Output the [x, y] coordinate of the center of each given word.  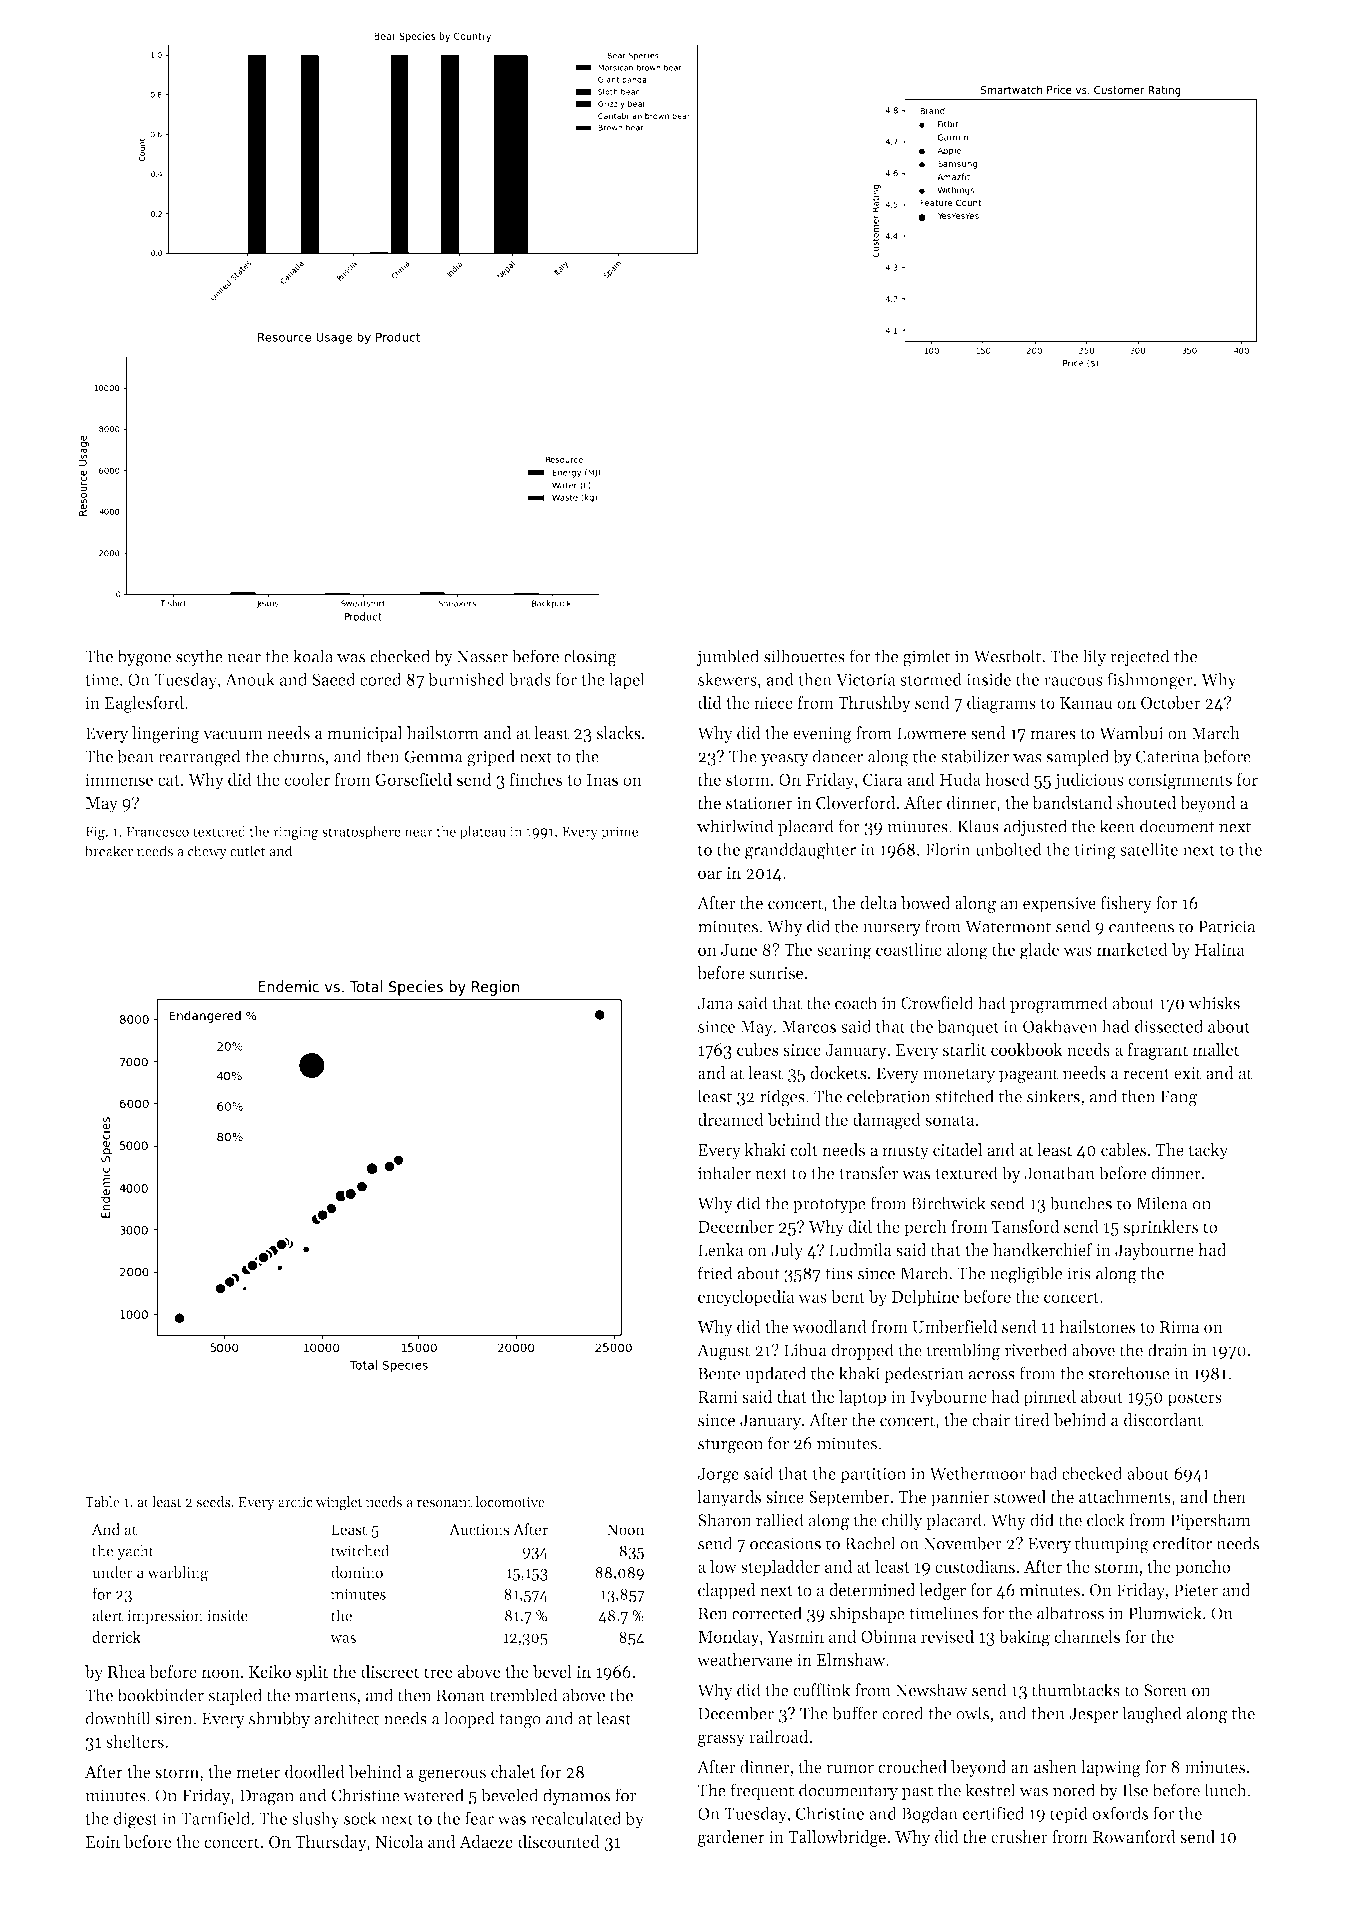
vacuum [233, 735]
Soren [1165, 1690]
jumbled [728, 657]
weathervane [745, 1660]
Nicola [399, 1841]
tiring [1095, 851]
